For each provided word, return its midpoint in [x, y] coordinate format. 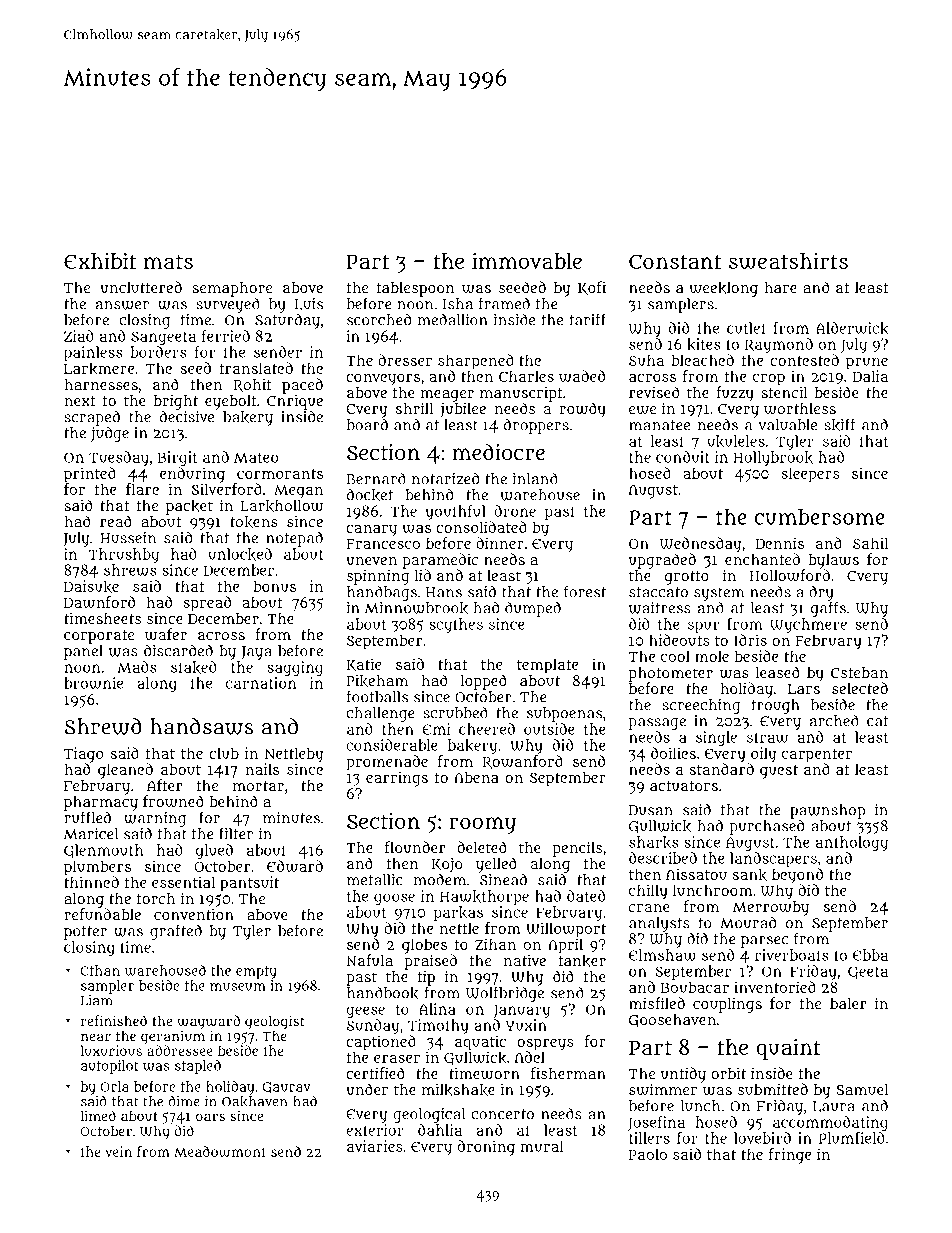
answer [122, 305]
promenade [387, 763]
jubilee [463, 410]
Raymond [779, 345]
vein [118, 1151]
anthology [852, 843]
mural [542, 1146]
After [165, 785]
